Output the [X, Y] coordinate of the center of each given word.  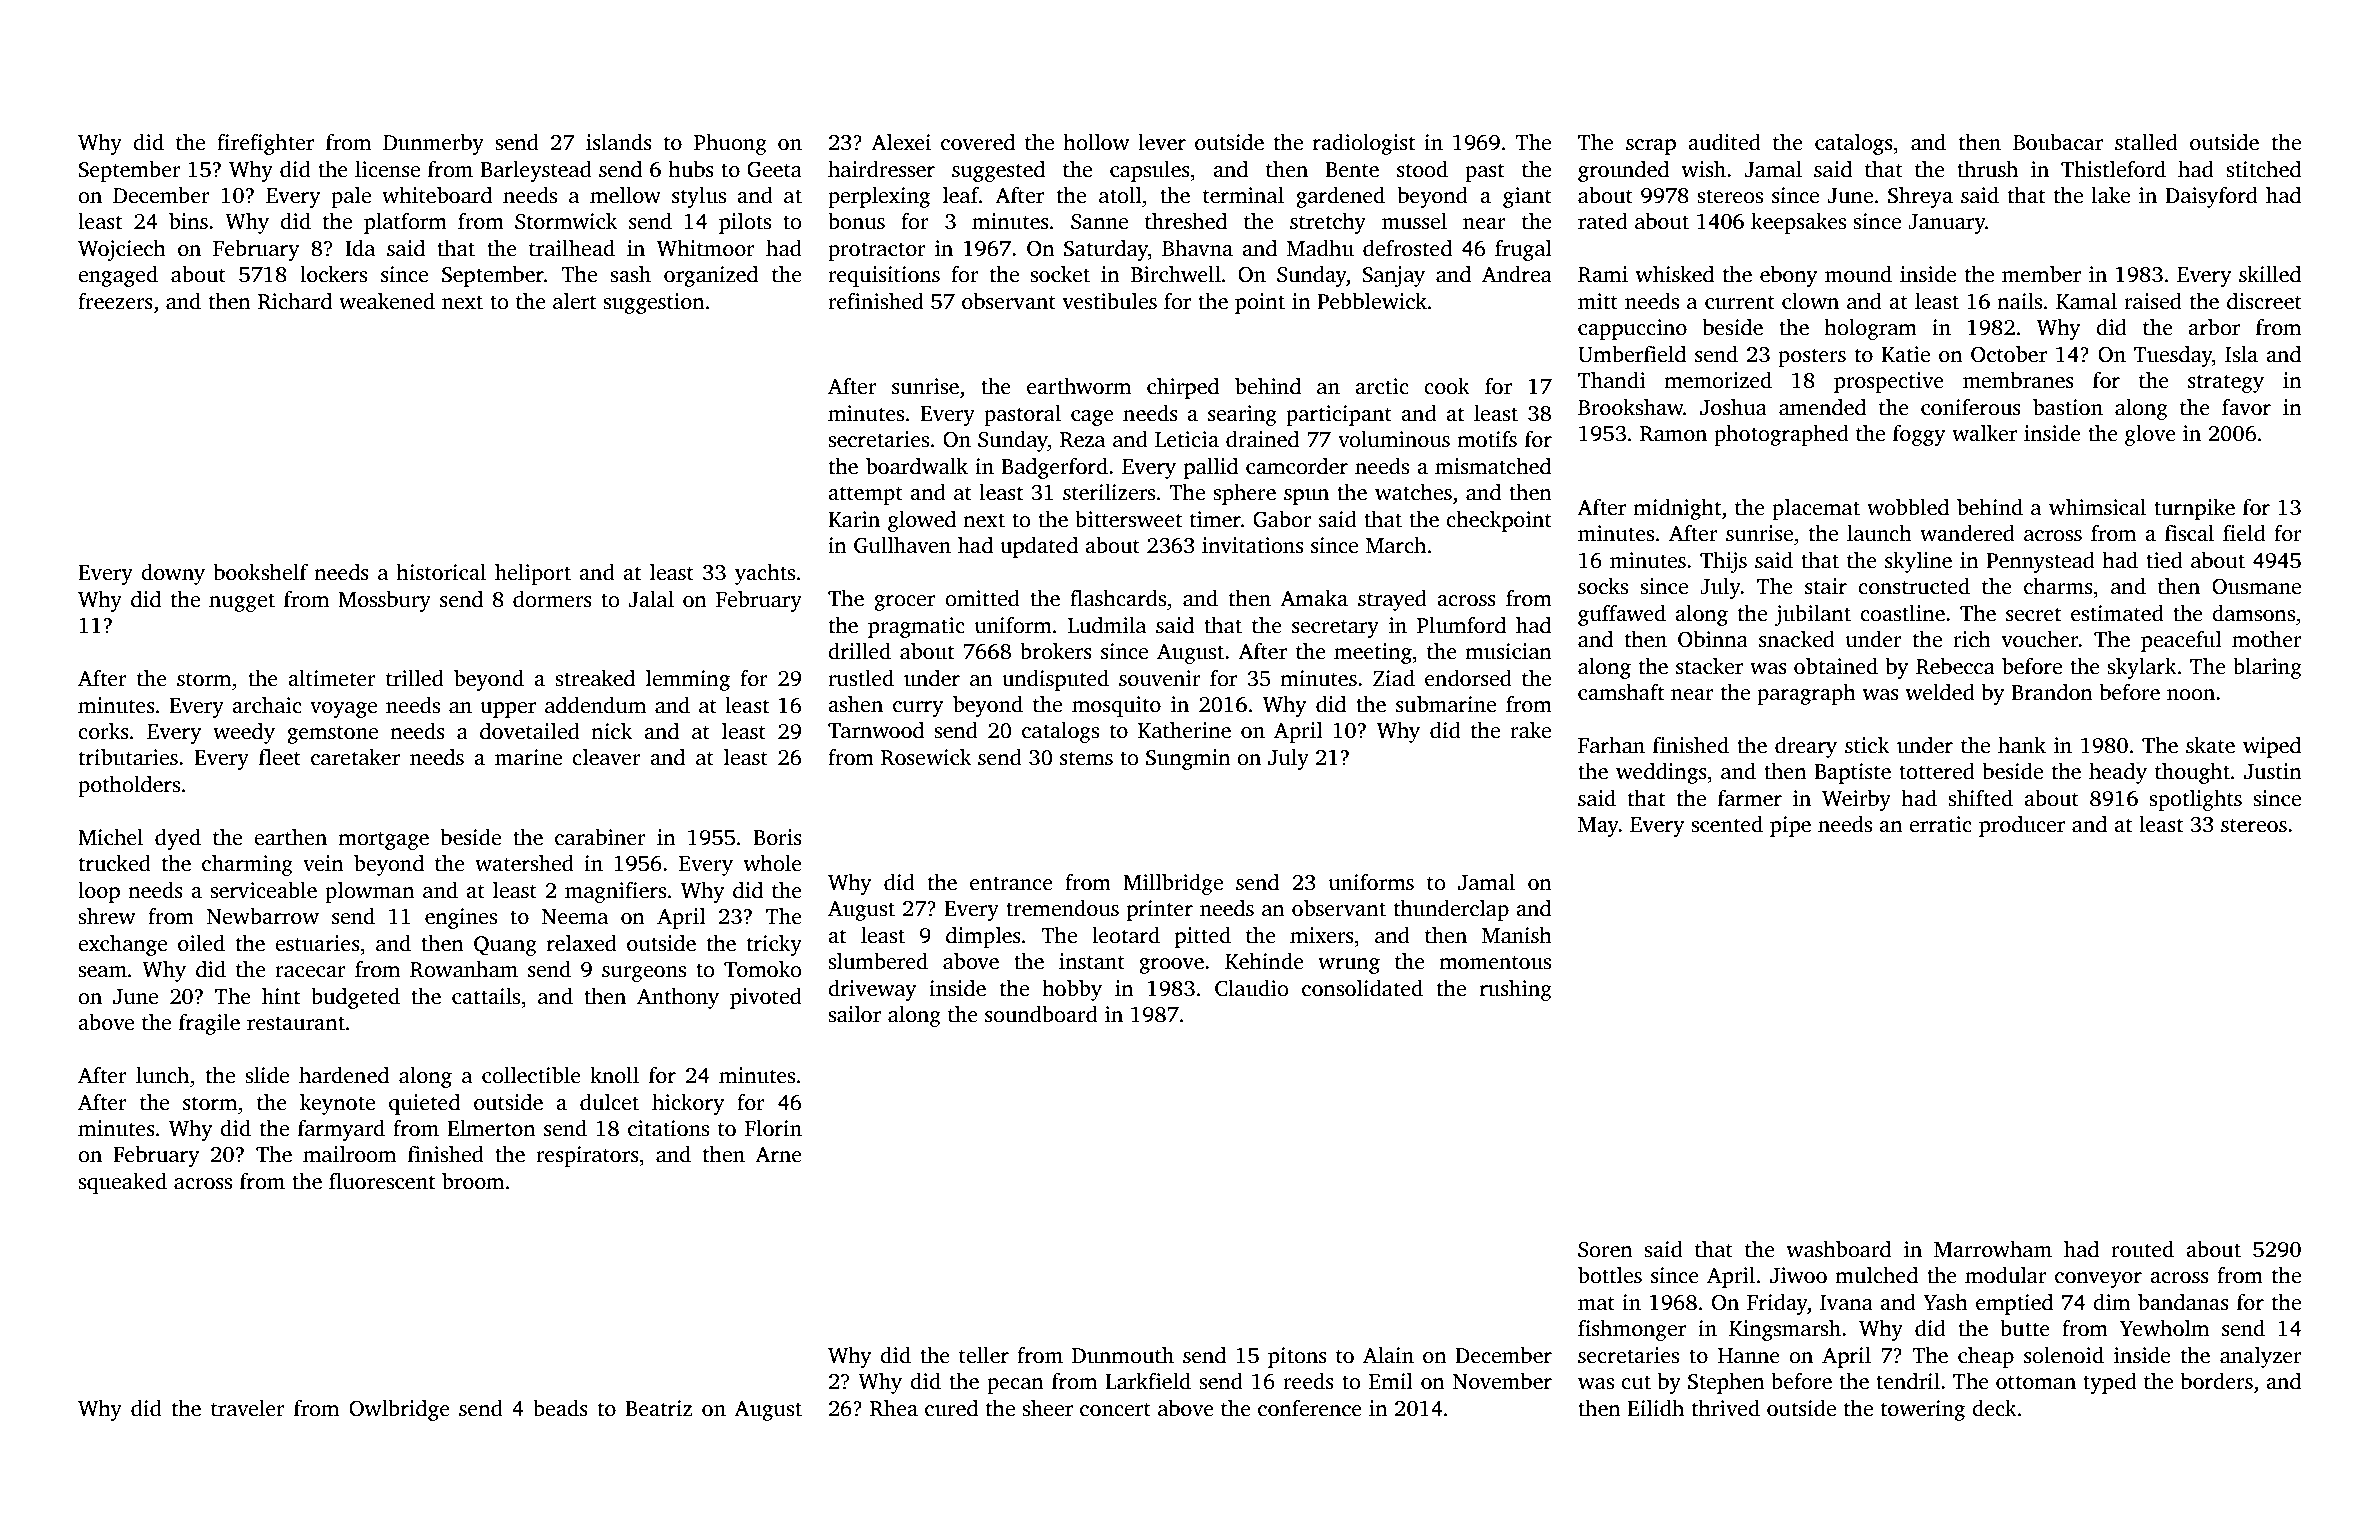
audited [1724, 142]
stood [1422, 169]
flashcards [1118, 598]
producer [2022, 826]
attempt [865, 495]
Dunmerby [433, 144]
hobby [1072, 990]
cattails [486, 996]
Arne [778, 1155]
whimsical [2097, 507]
